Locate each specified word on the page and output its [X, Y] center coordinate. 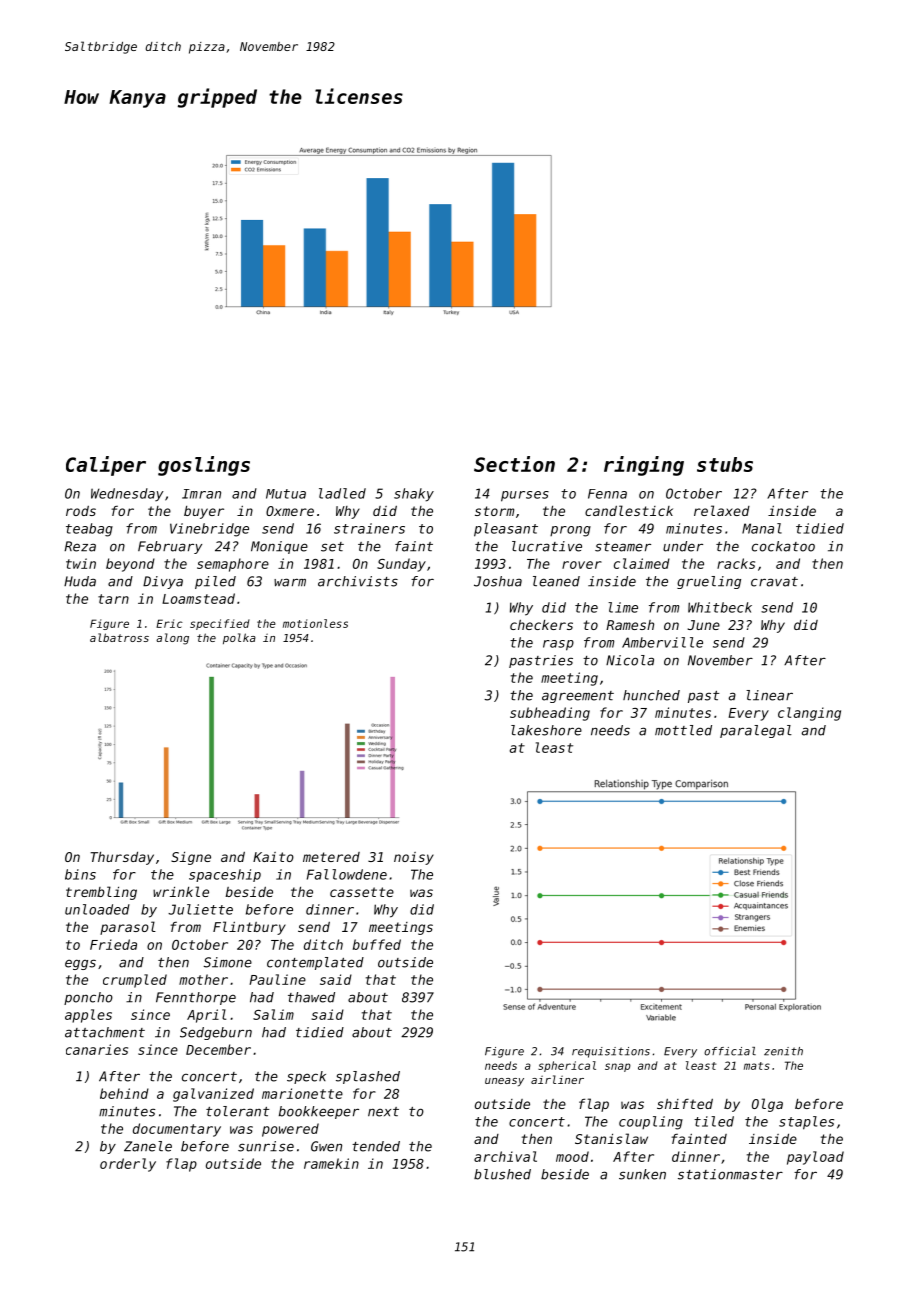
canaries [97, 1049]
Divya [163, 582]
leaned [556, 581]
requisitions [611, 1052]
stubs [725, 464]
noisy [414, 858]
